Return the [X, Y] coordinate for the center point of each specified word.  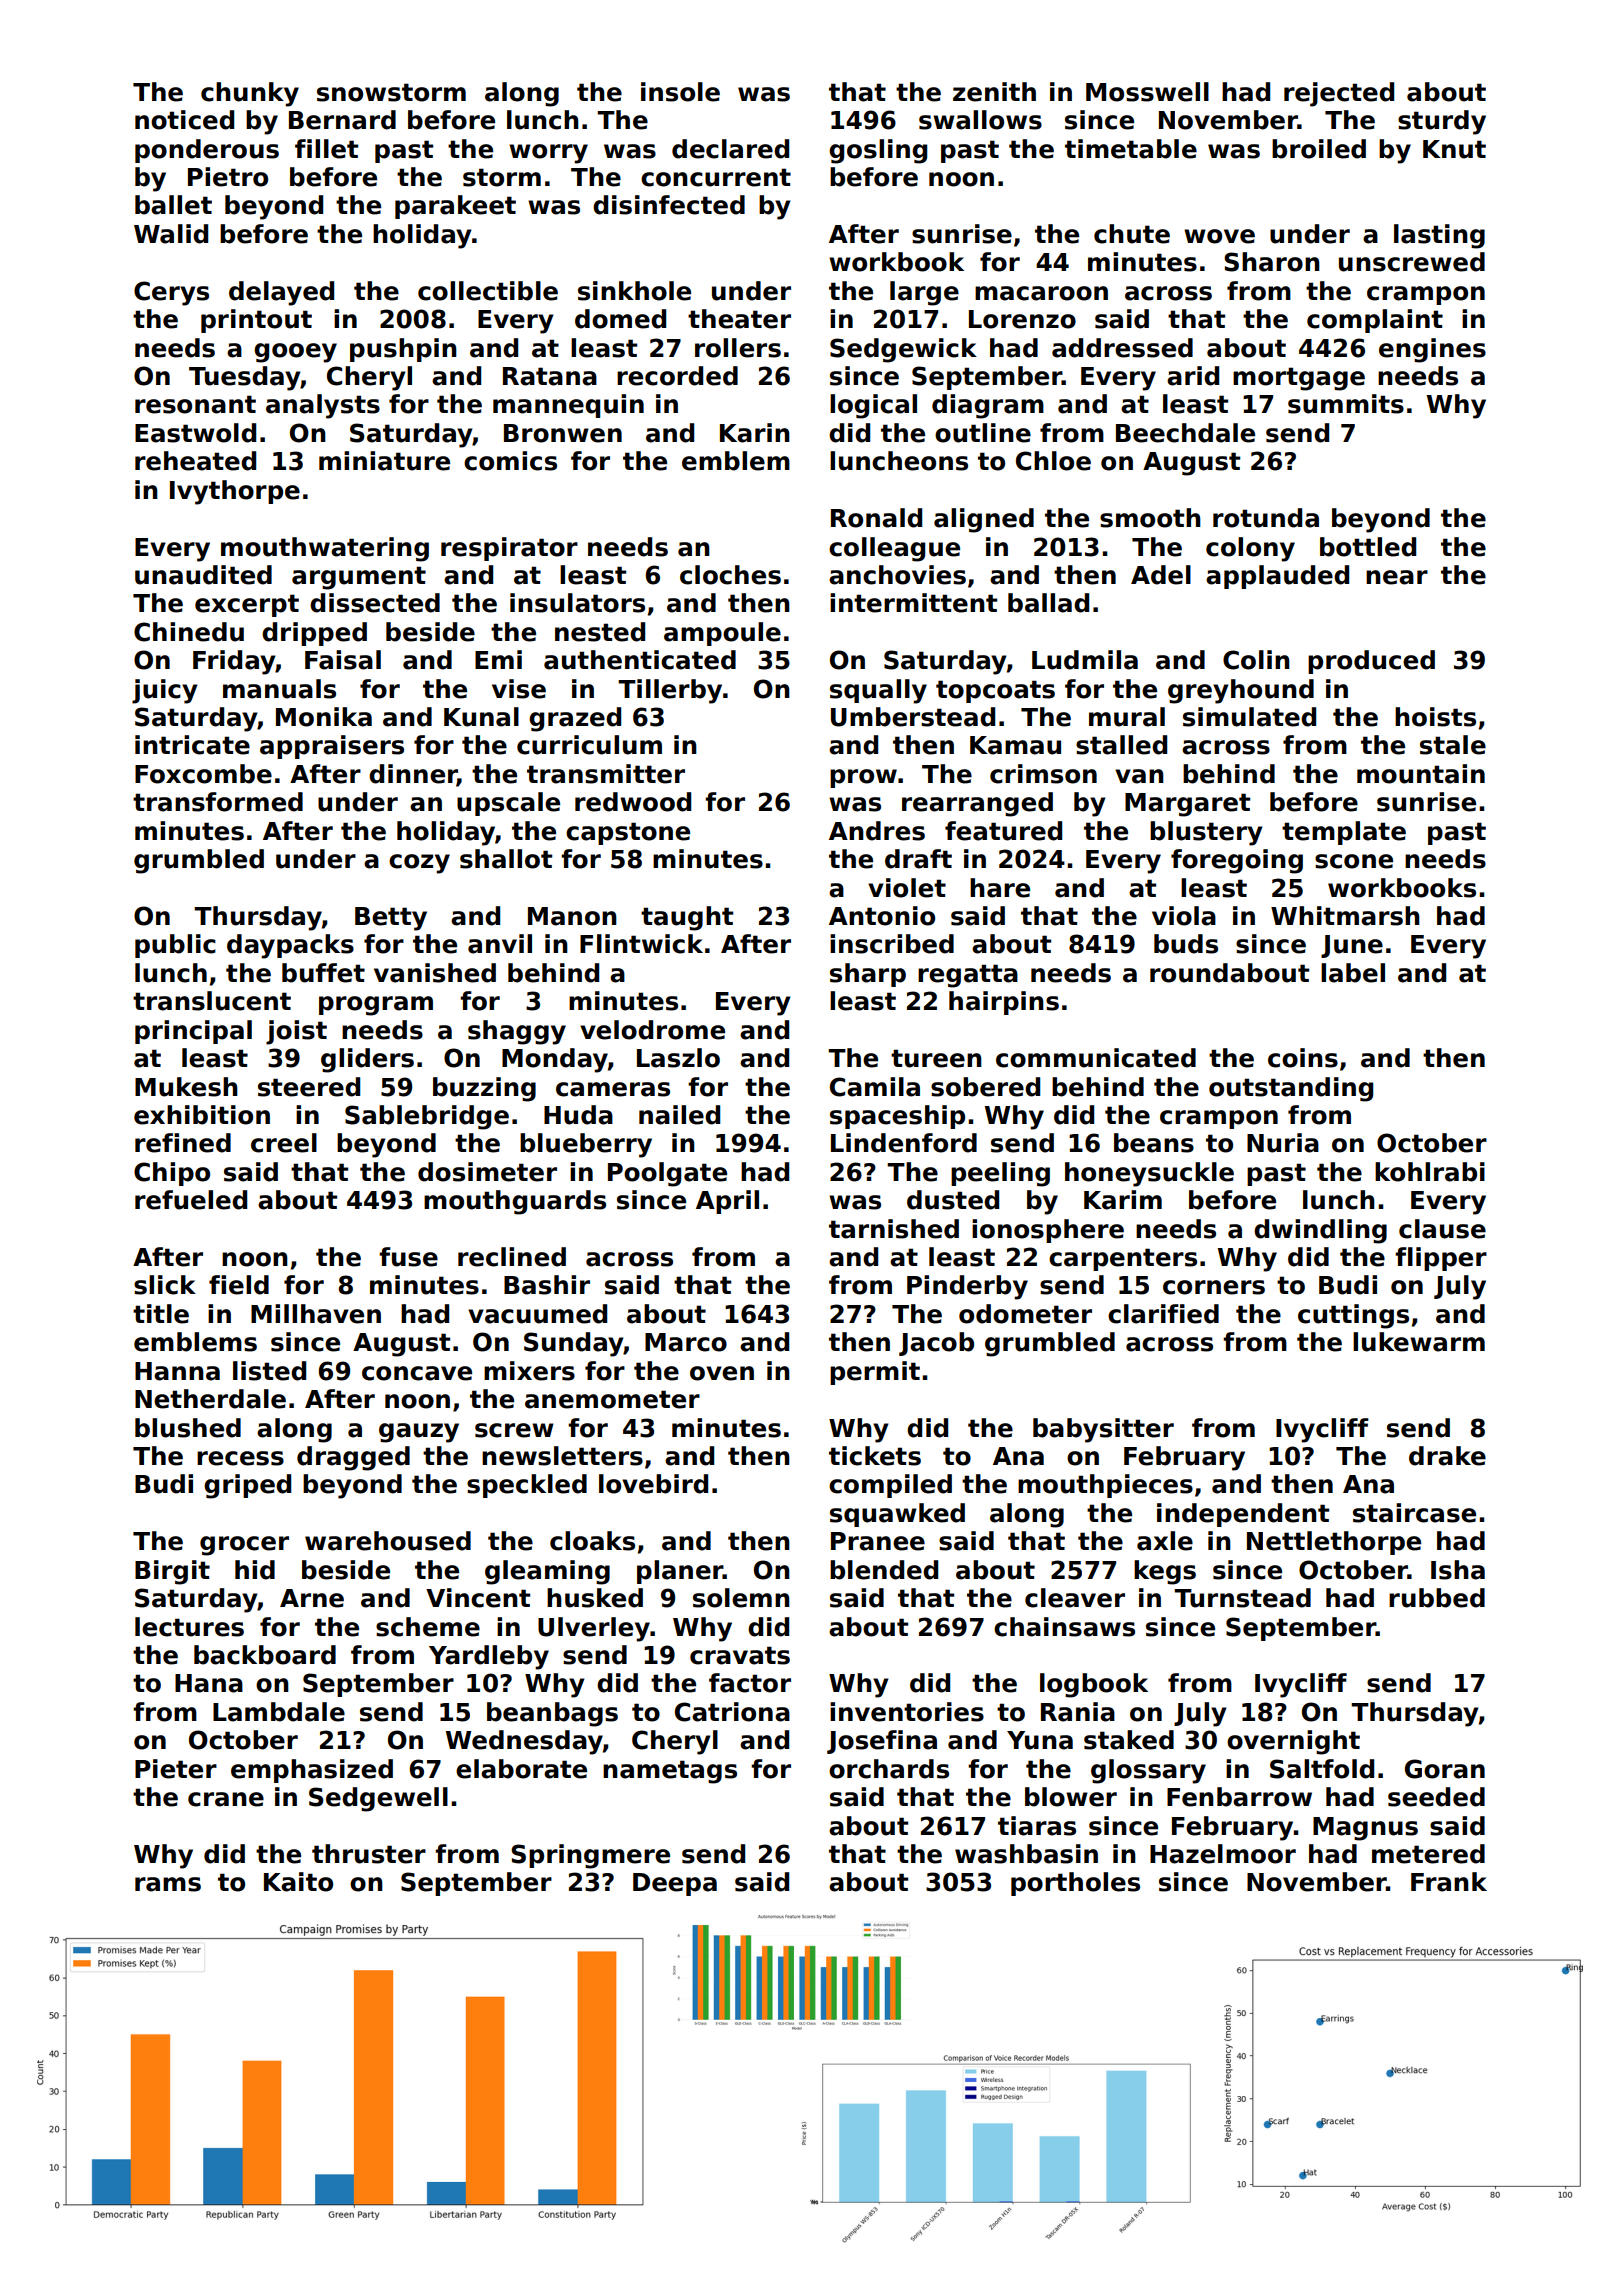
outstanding [1291, 1089]
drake [1447, 1456]
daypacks [290, 946]
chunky [250, 94]
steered [309, 1087]
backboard [265, 1655]
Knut [1454, 149]
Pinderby [967, 1287]
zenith [994, 92]
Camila [875, 1087]
